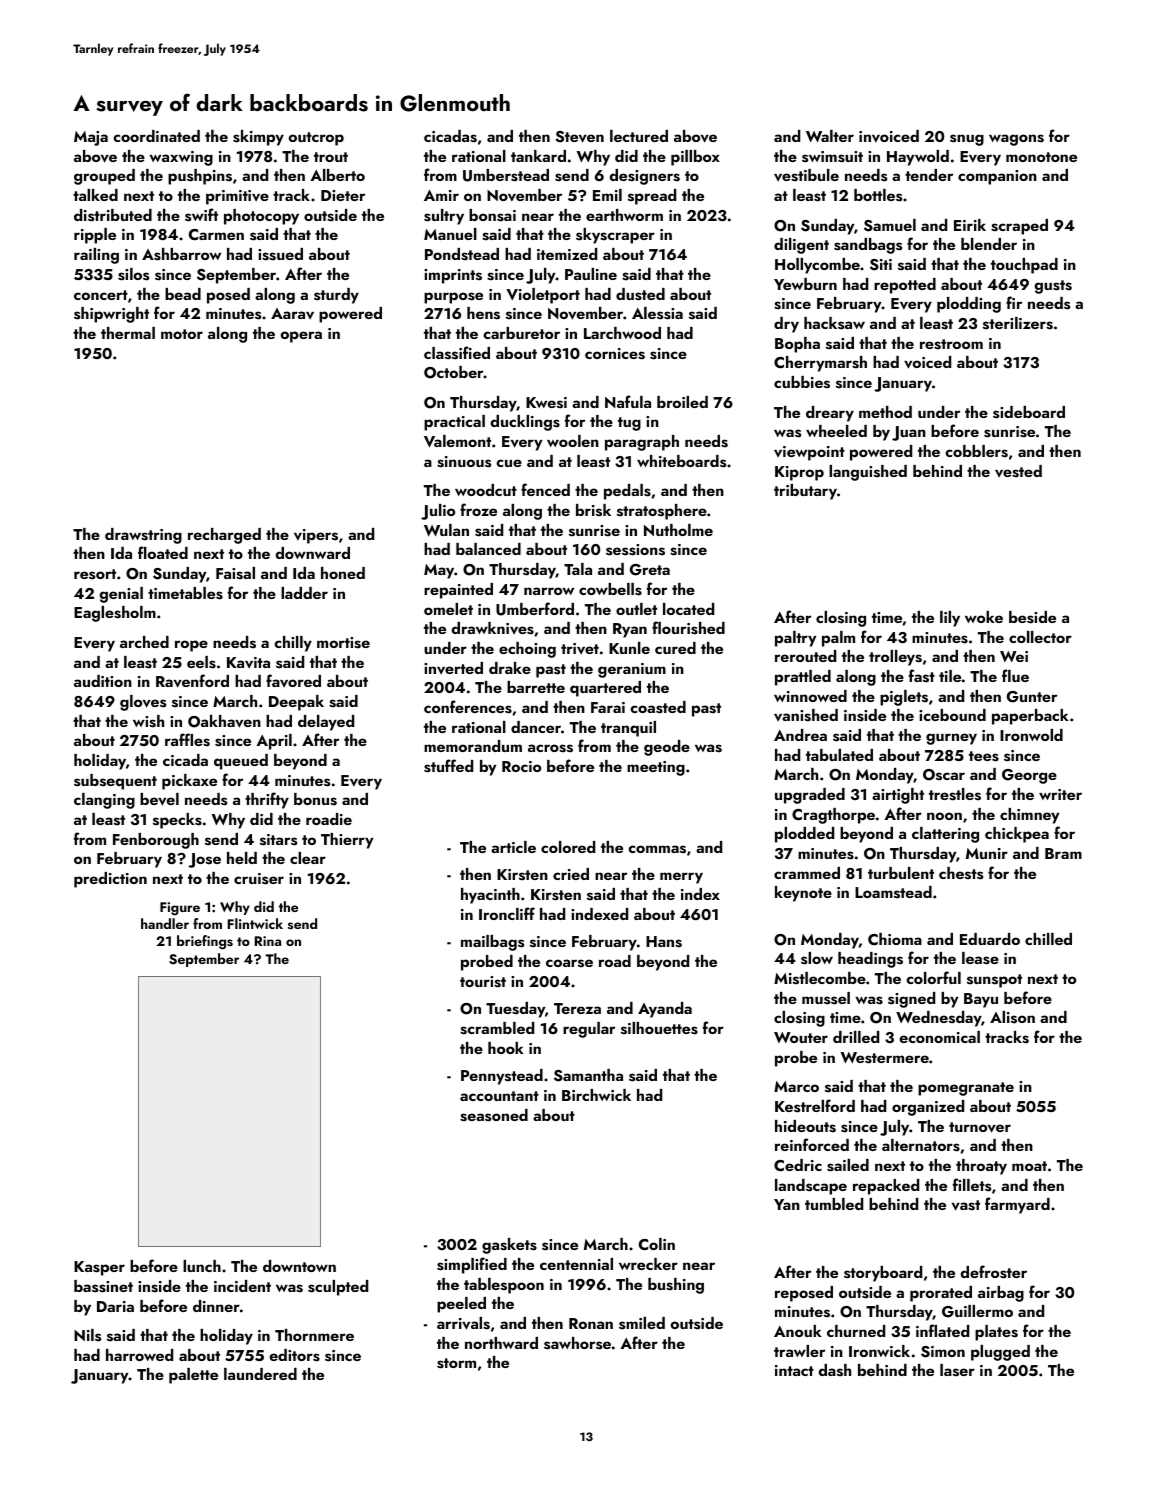  I want to click on centennial, so click(576, 1264).
